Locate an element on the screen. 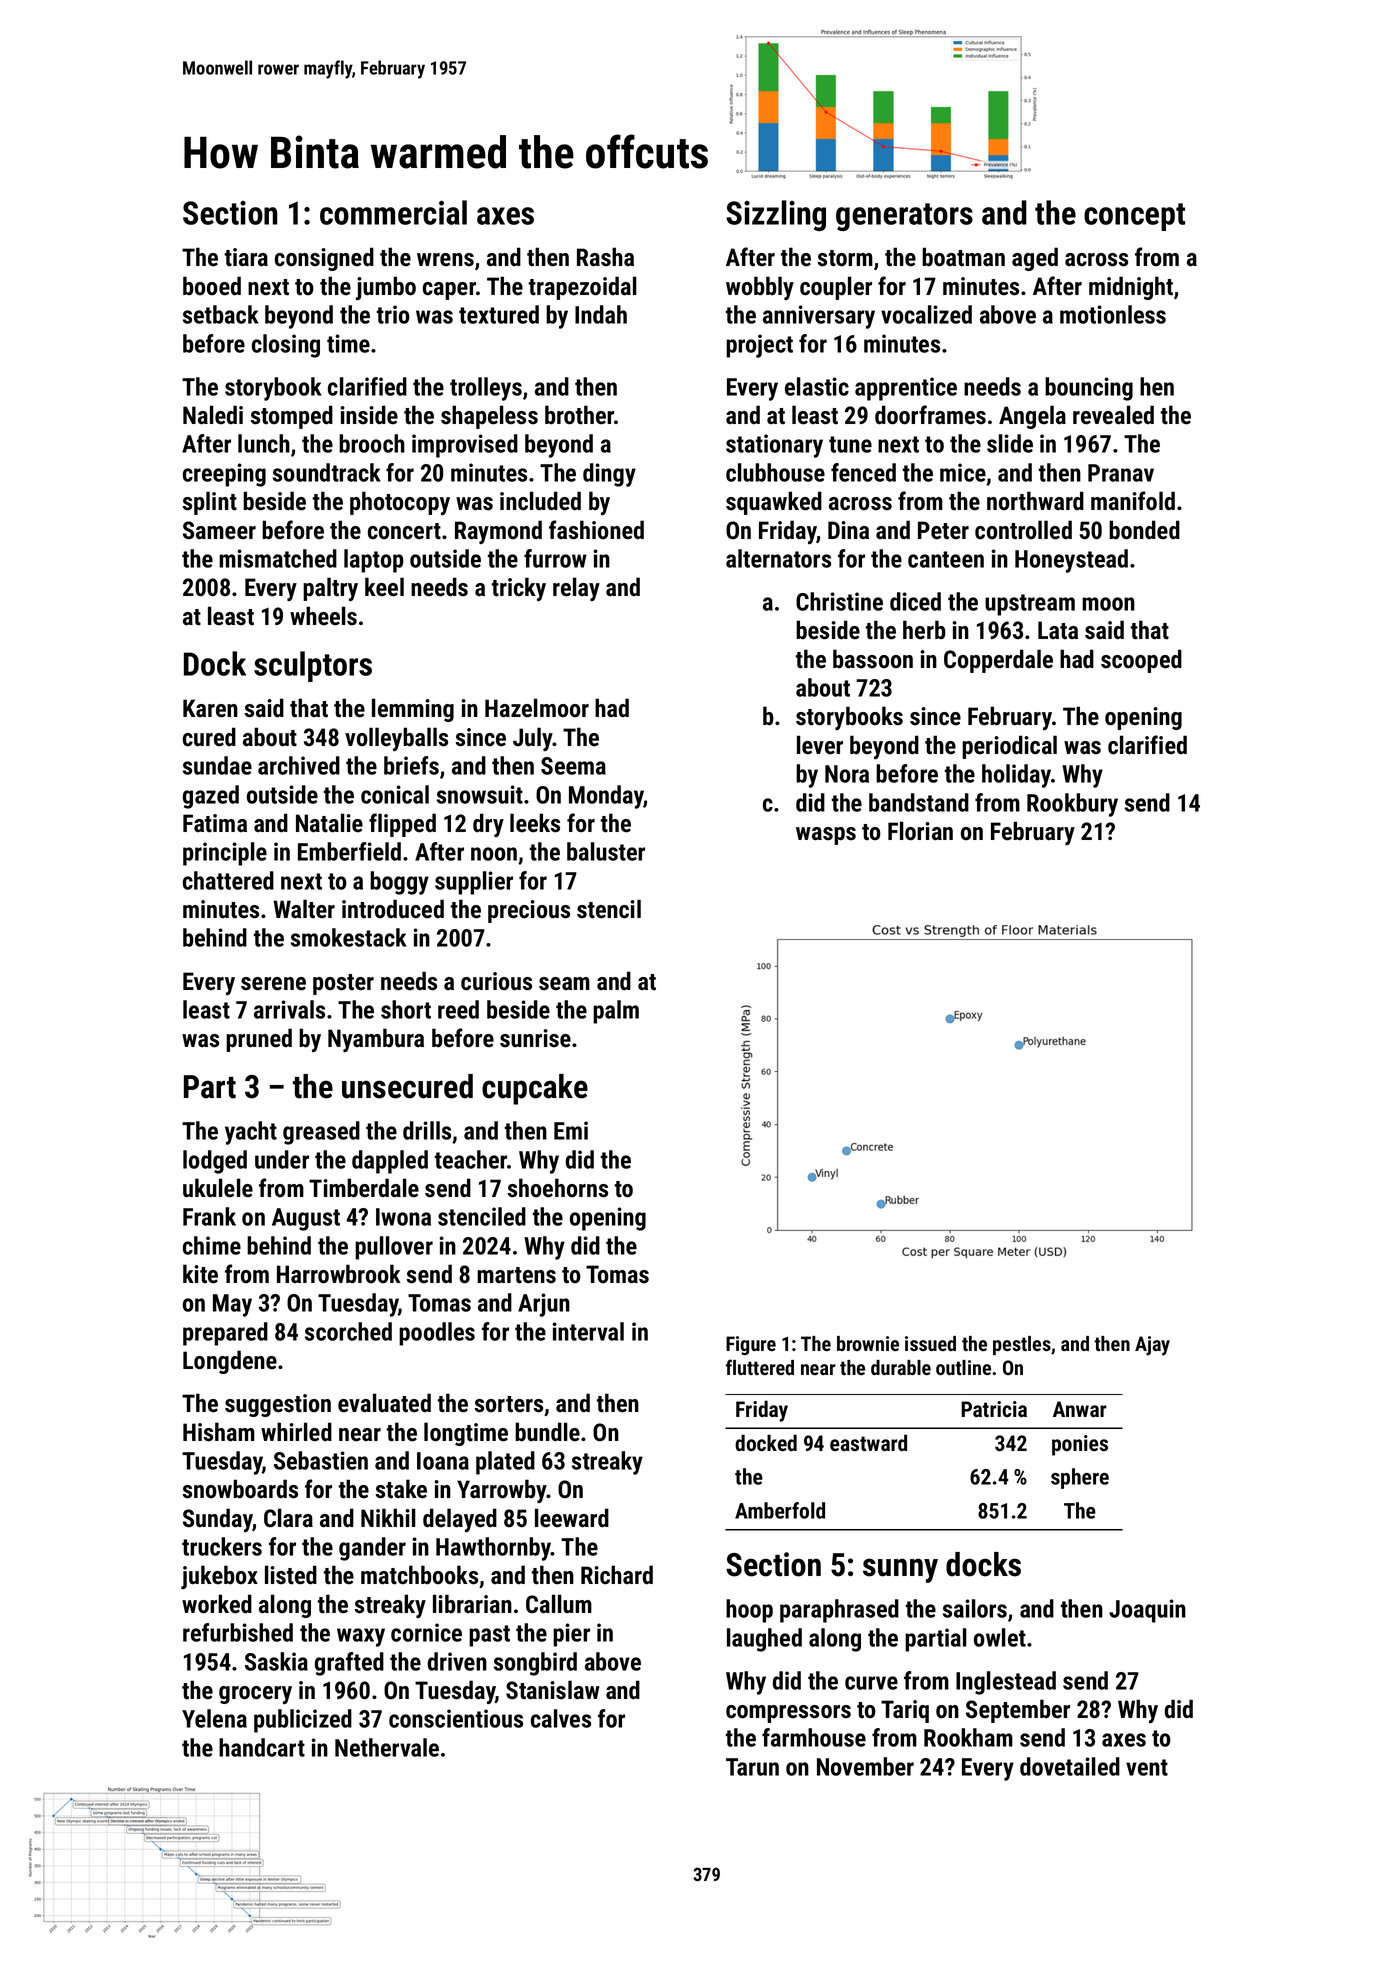 The width and height of the screenshot is (1386, 1969). fluttered is located at coordinates (760, 1367).
